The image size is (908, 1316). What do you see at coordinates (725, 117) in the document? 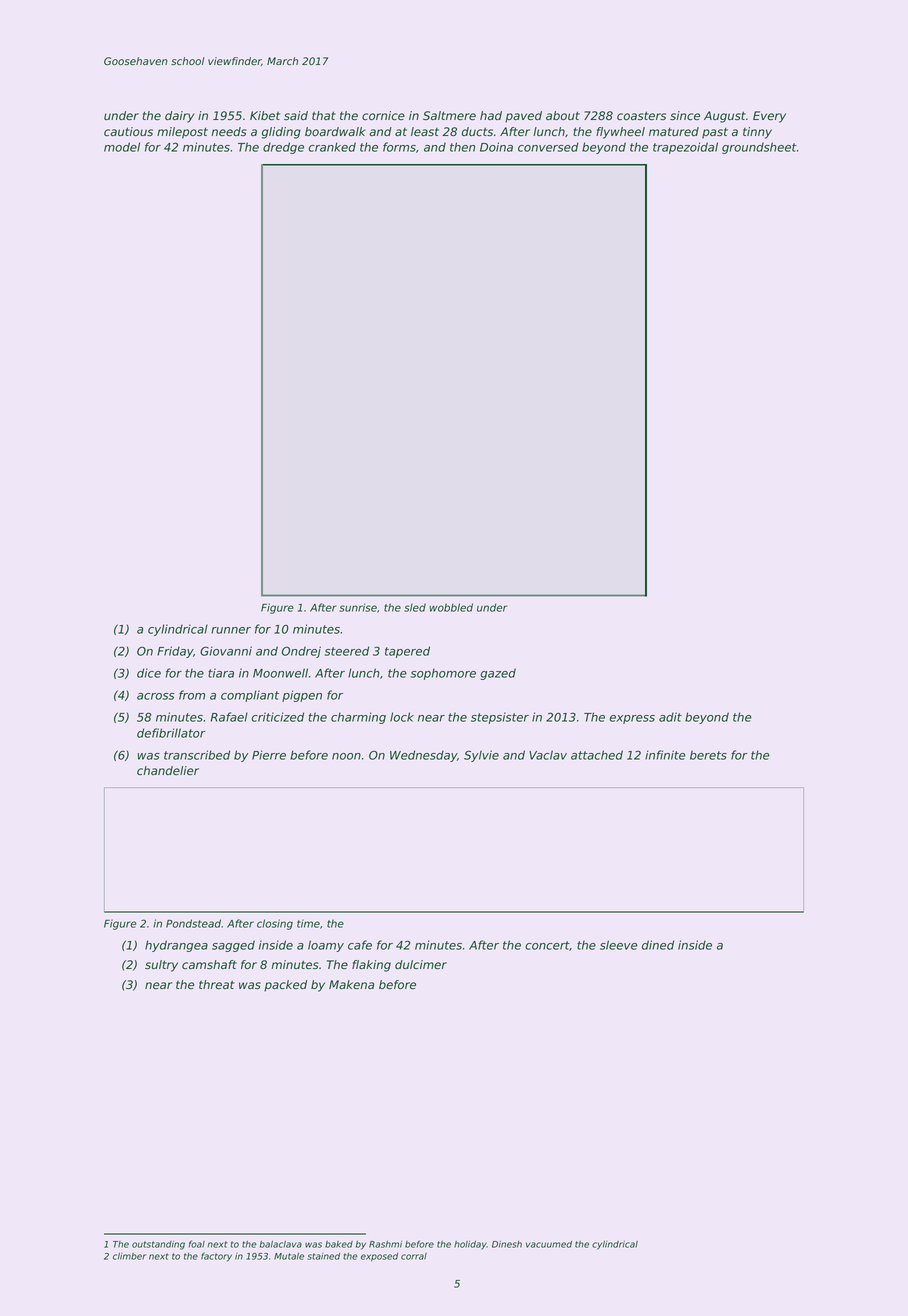
I see `August` at bounding box center [725, 117].
